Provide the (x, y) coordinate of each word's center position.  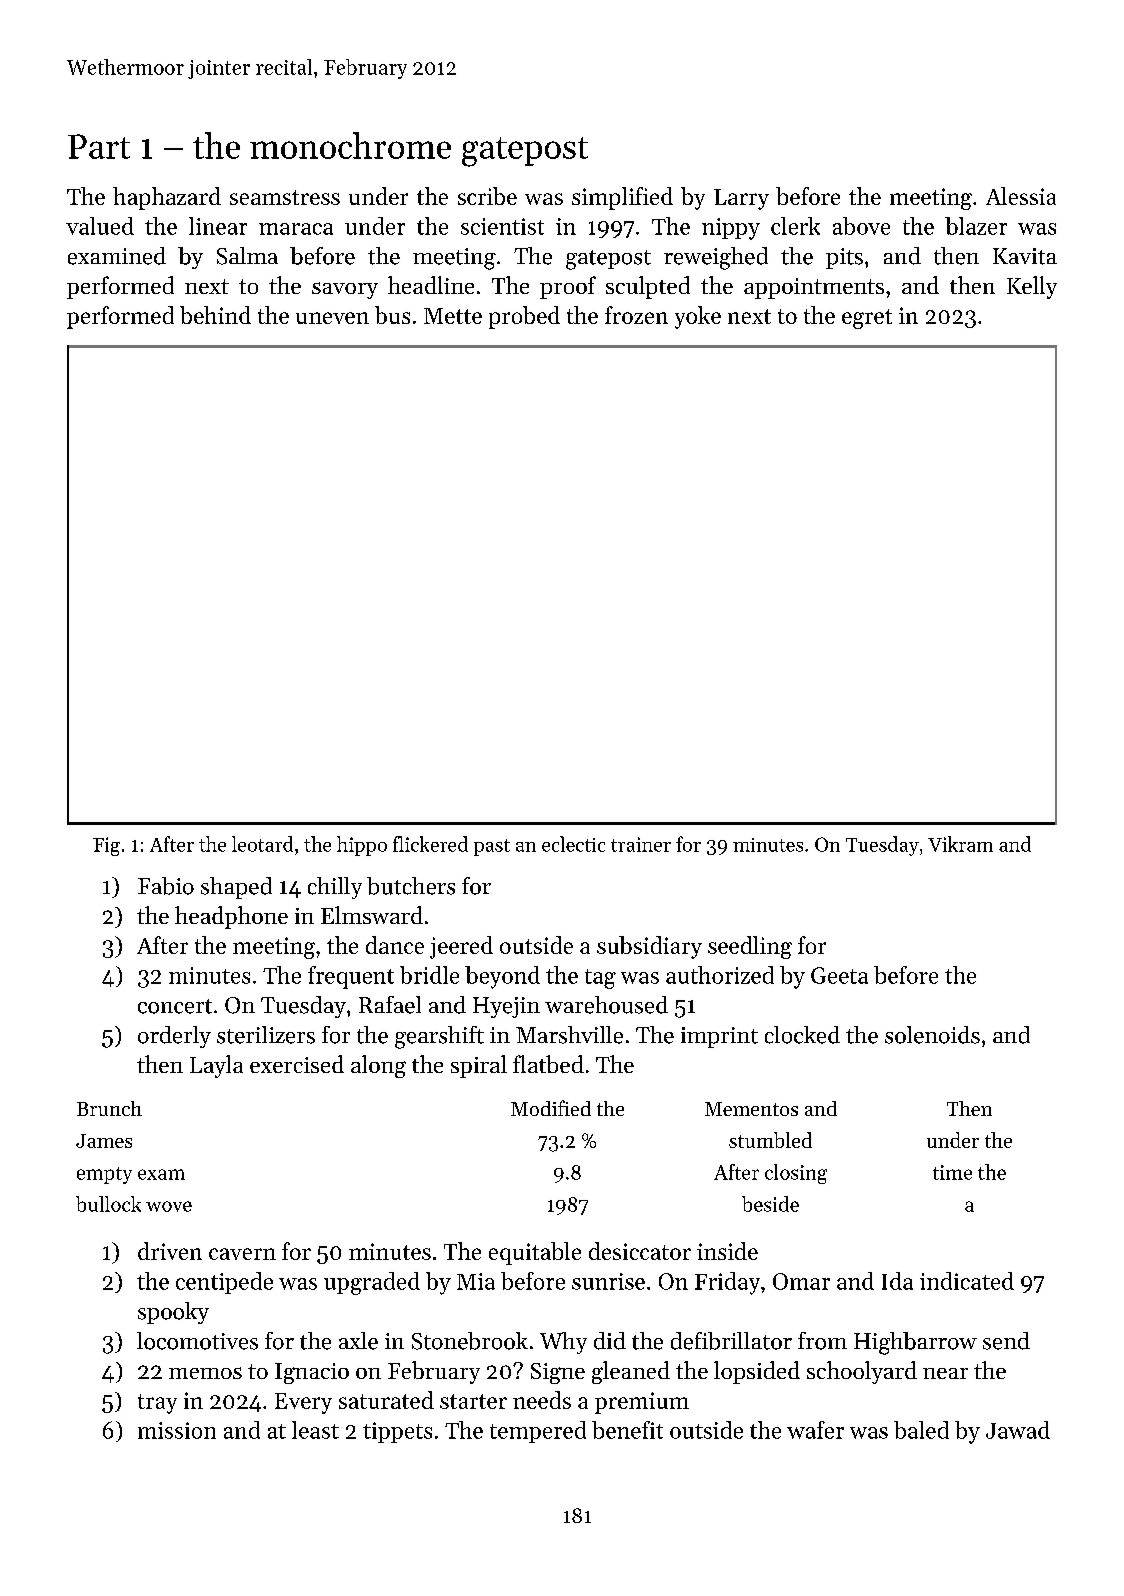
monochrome (350, 145)
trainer (641, 844)
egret (867, 319)
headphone (231, 917)
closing (796, 1174)
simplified (622, 198)
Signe (558, 1373)
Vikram (960, 844)
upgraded (372, 1283)
